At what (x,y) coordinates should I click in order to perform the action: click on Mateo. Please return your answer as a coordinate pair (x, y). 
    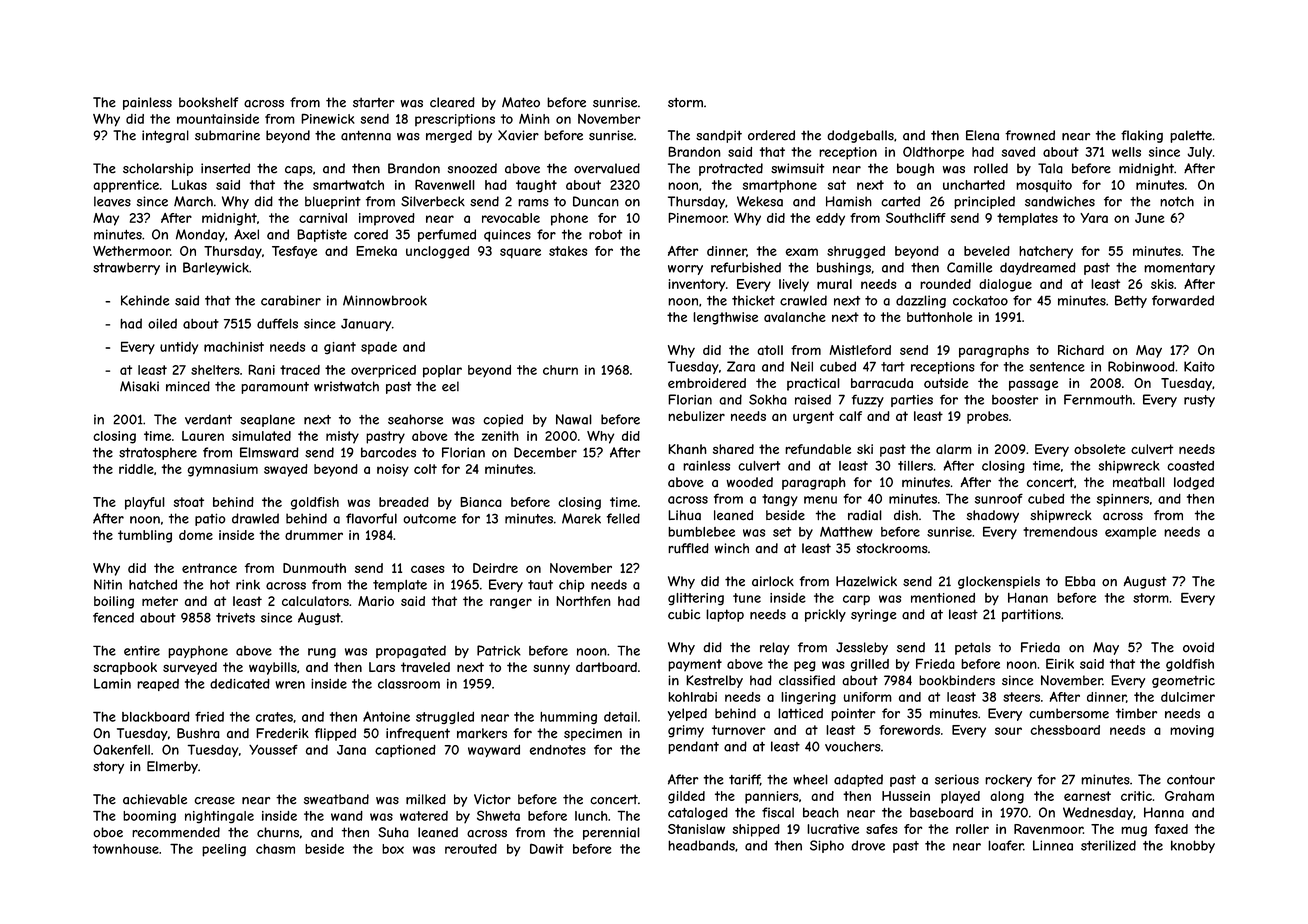
    Looking at the image, I should click on (521, 102).
